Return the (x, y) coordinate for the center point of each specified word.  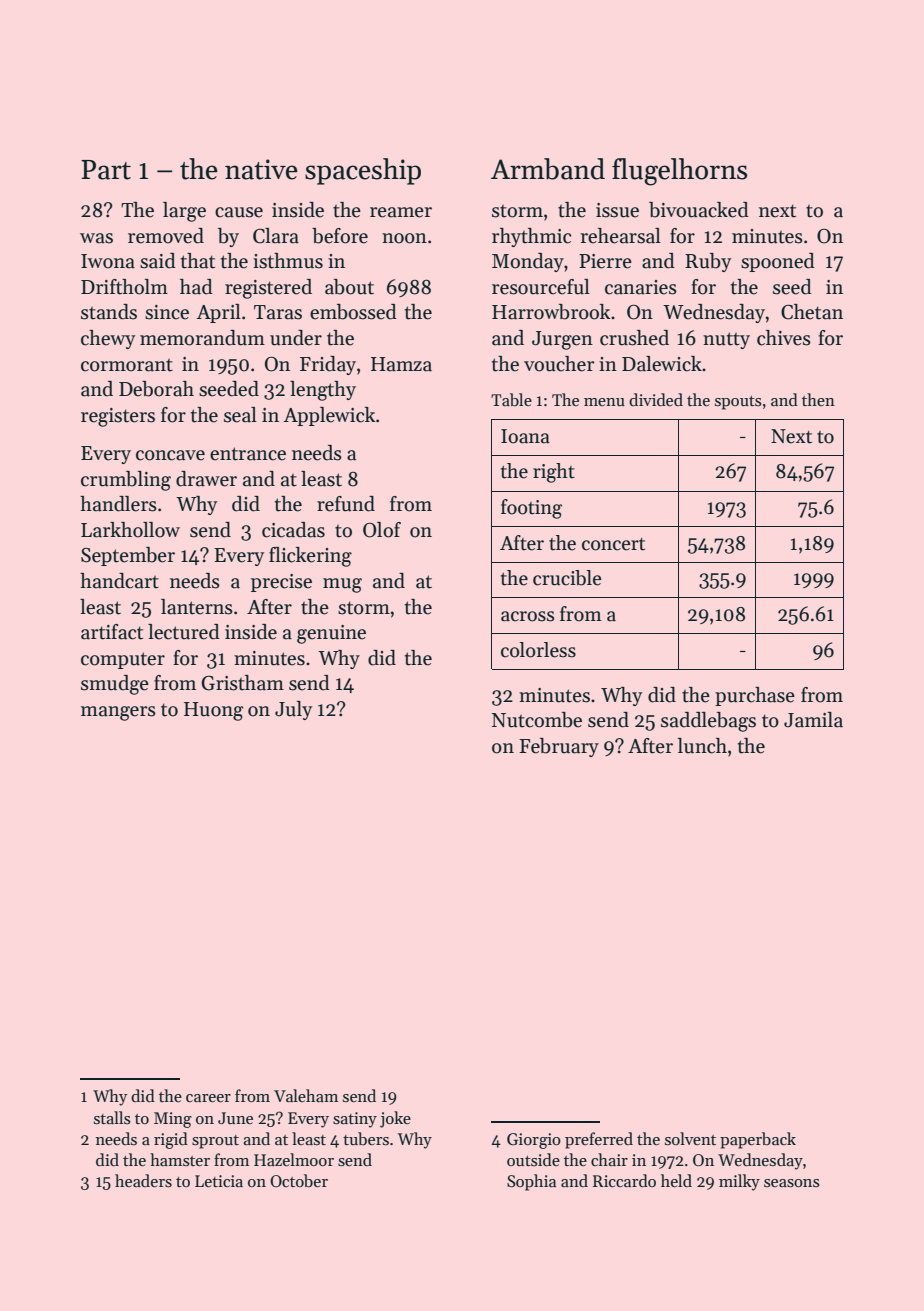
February (559, 747)
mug (342, 585)
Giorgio (534, 1141)
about (349, 287)
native (261, 169)
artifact (112, 632)
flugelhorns (679, 172)
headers (143, 1181)
